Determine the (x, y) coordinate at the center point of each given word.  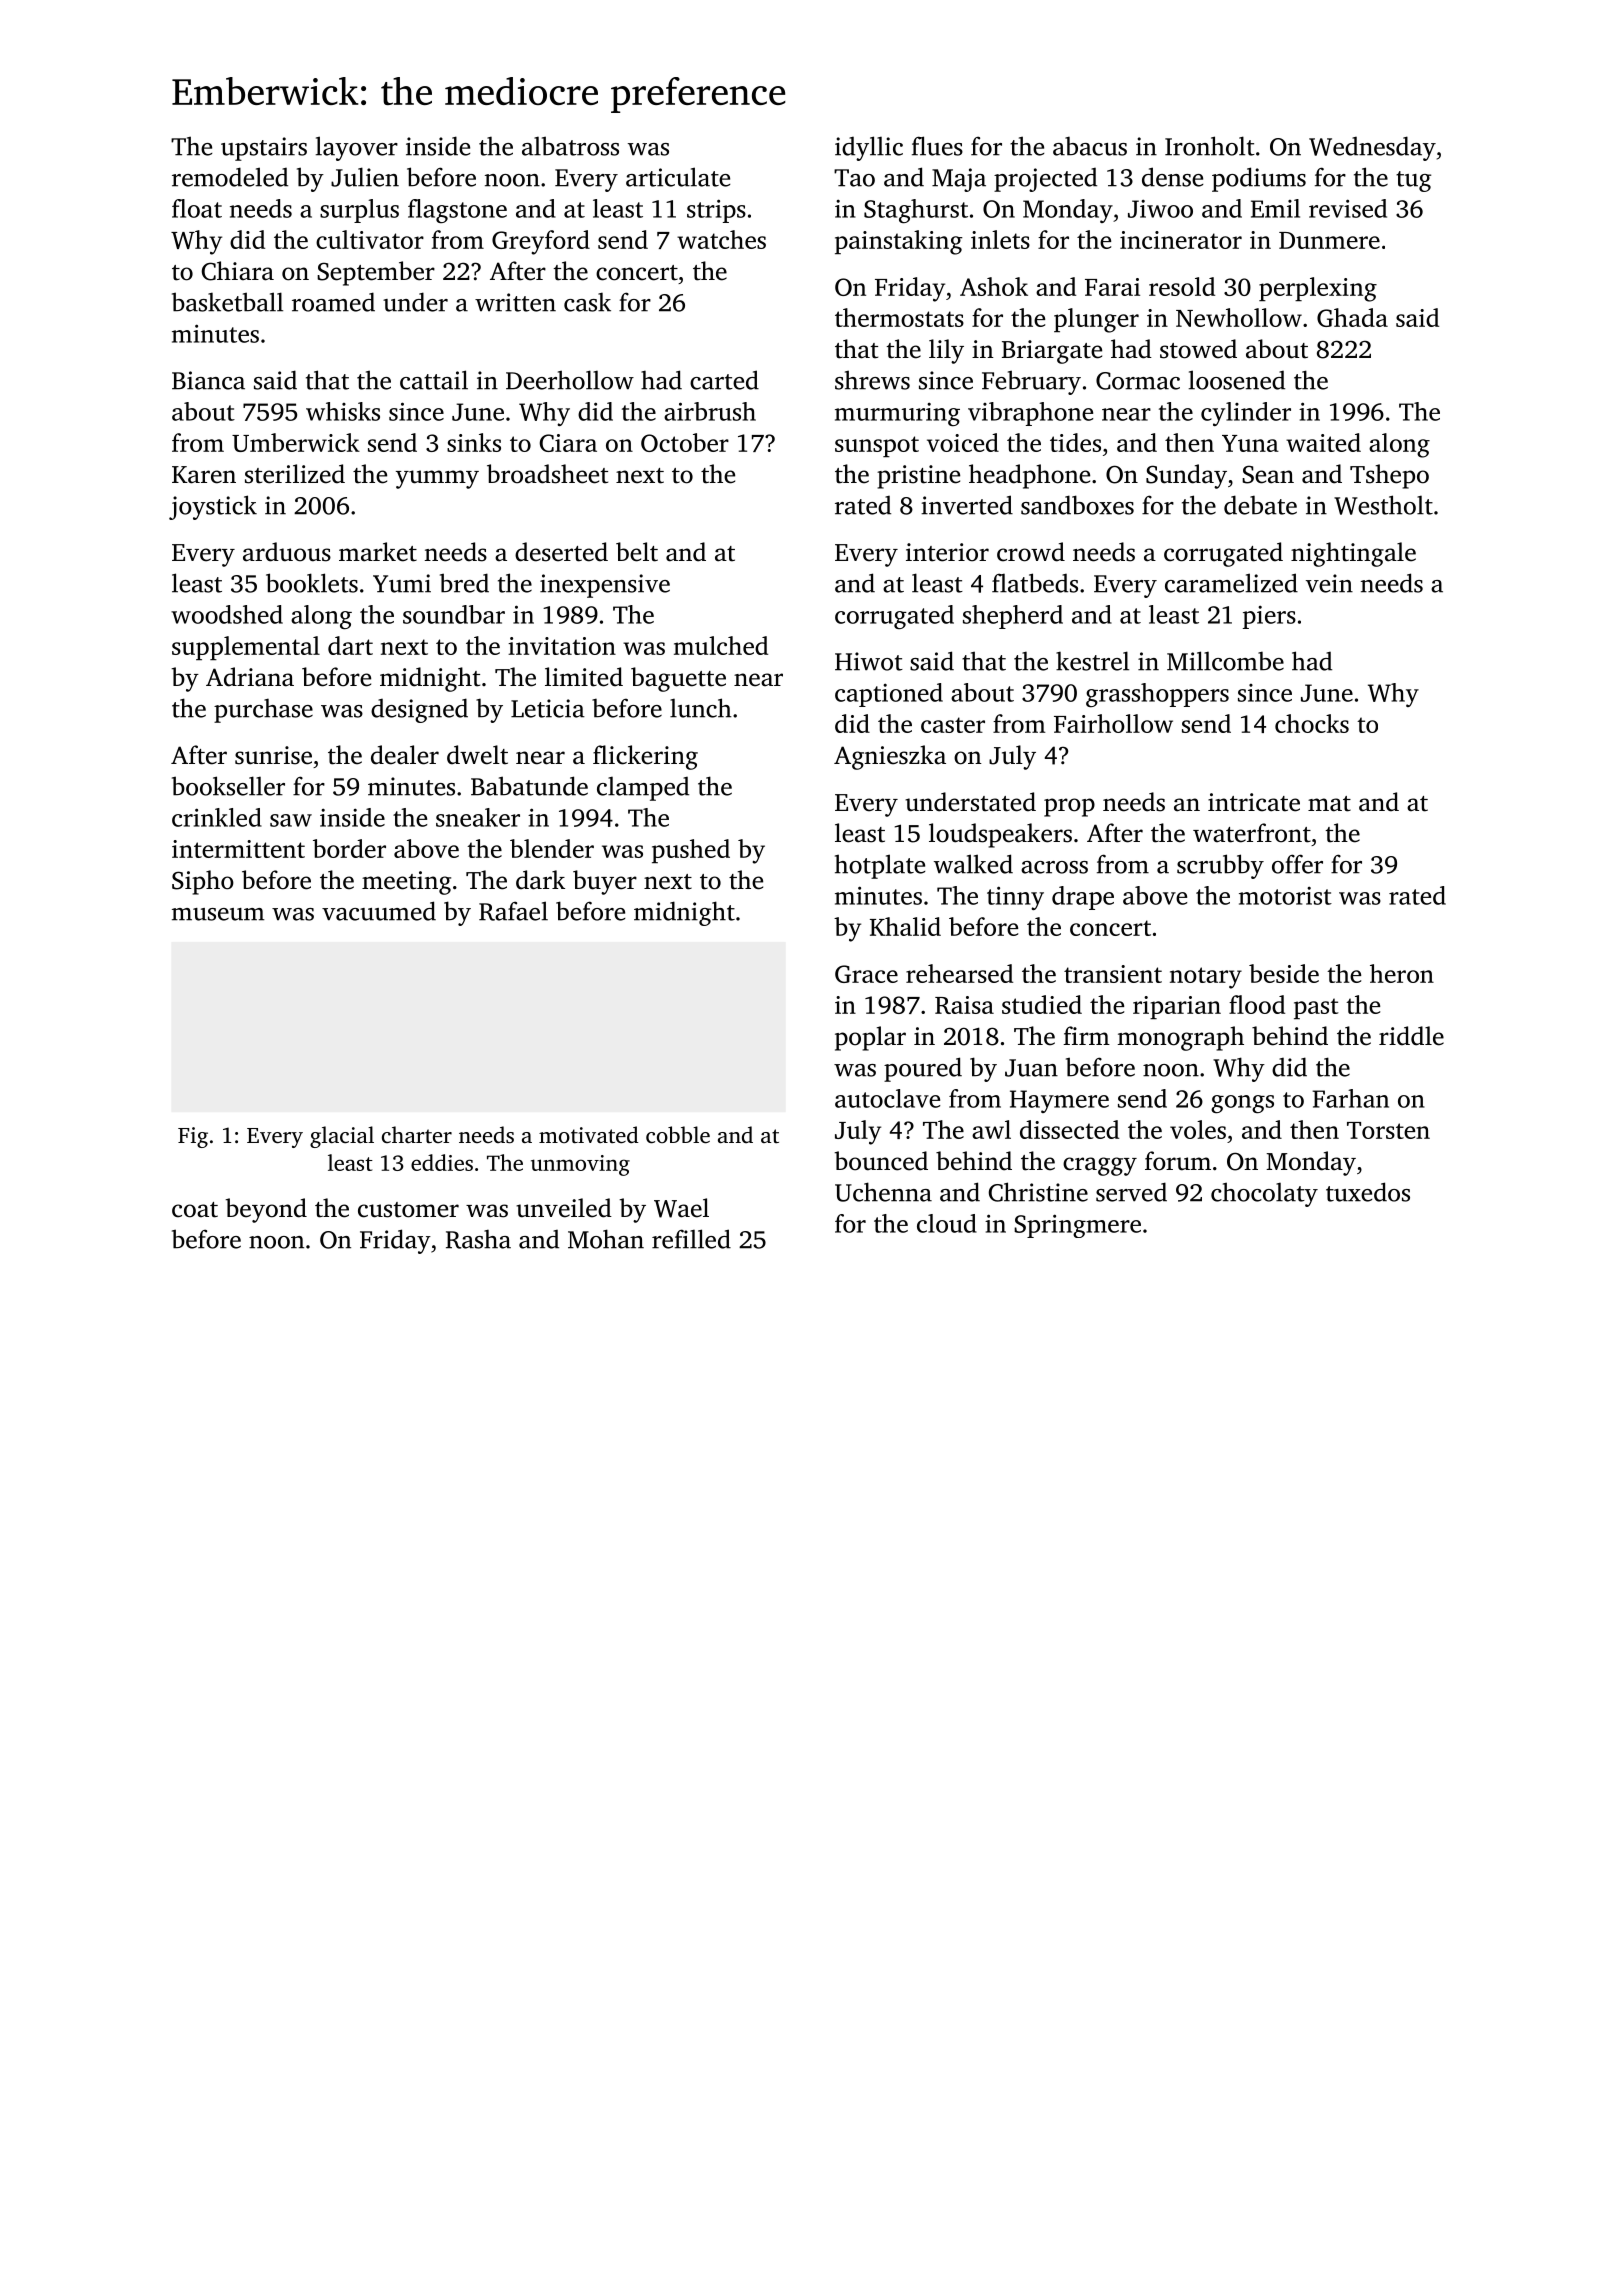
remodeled (230, 177)
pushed (691, 851)
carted (724, 380)
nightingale (1353, 554)
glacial (342, 1137)
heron (1402, 973)
